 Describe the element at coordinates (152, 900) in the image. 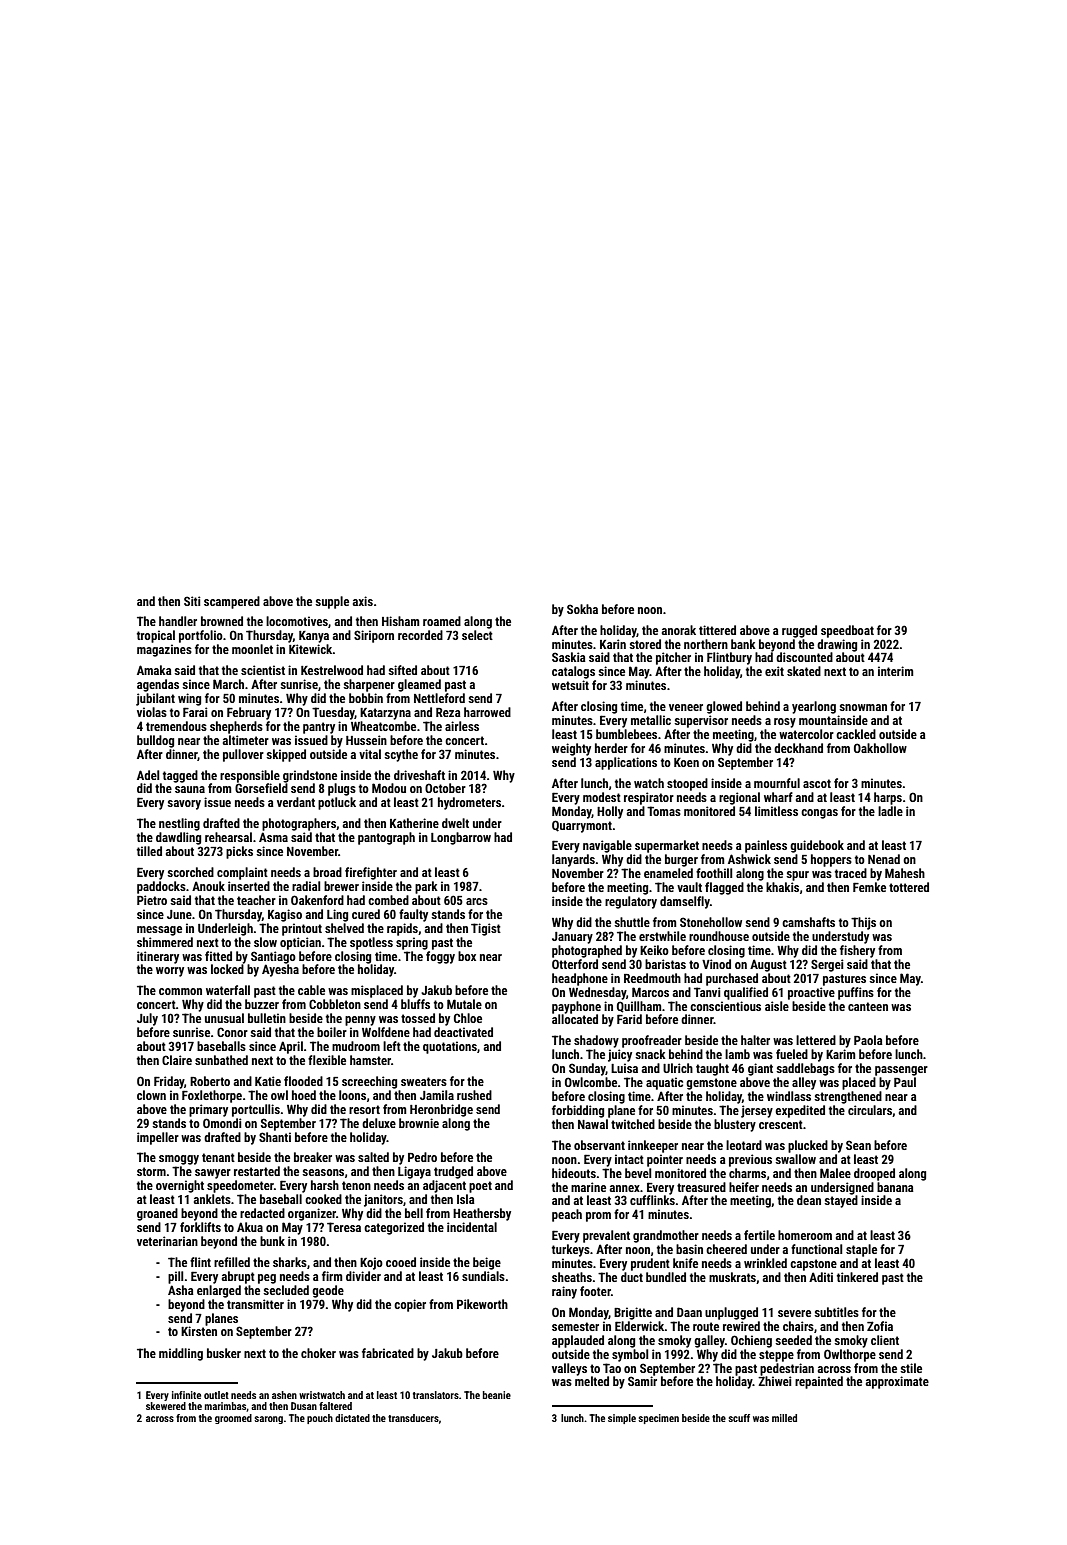

I see `Pietro` at that location.
